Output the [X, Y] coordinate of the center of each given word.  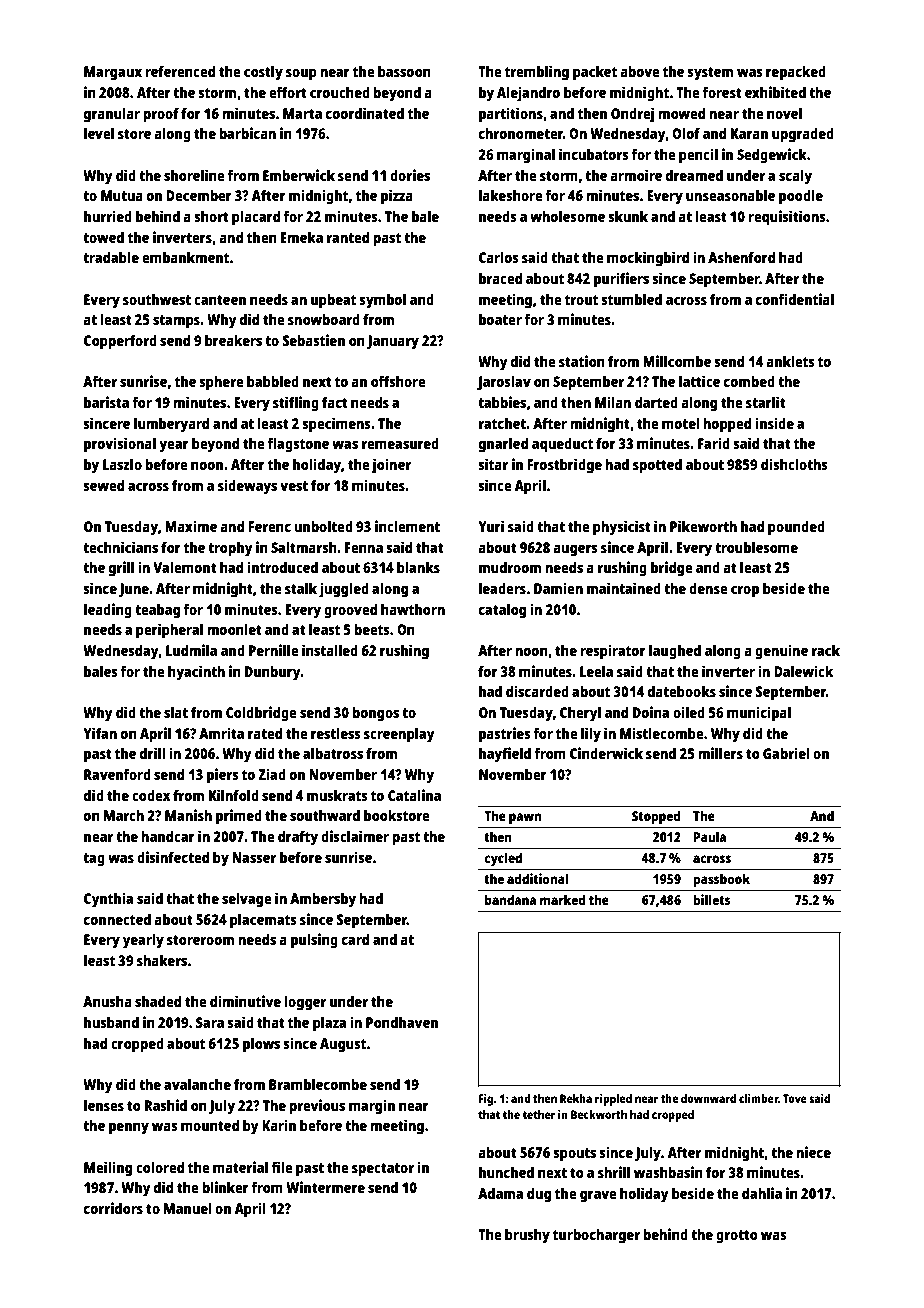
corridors [113, 1208]
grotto [737, 1237]
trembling [537, 73]
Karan [749, 133]
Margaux [113, 73]
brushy [527, 1236]
